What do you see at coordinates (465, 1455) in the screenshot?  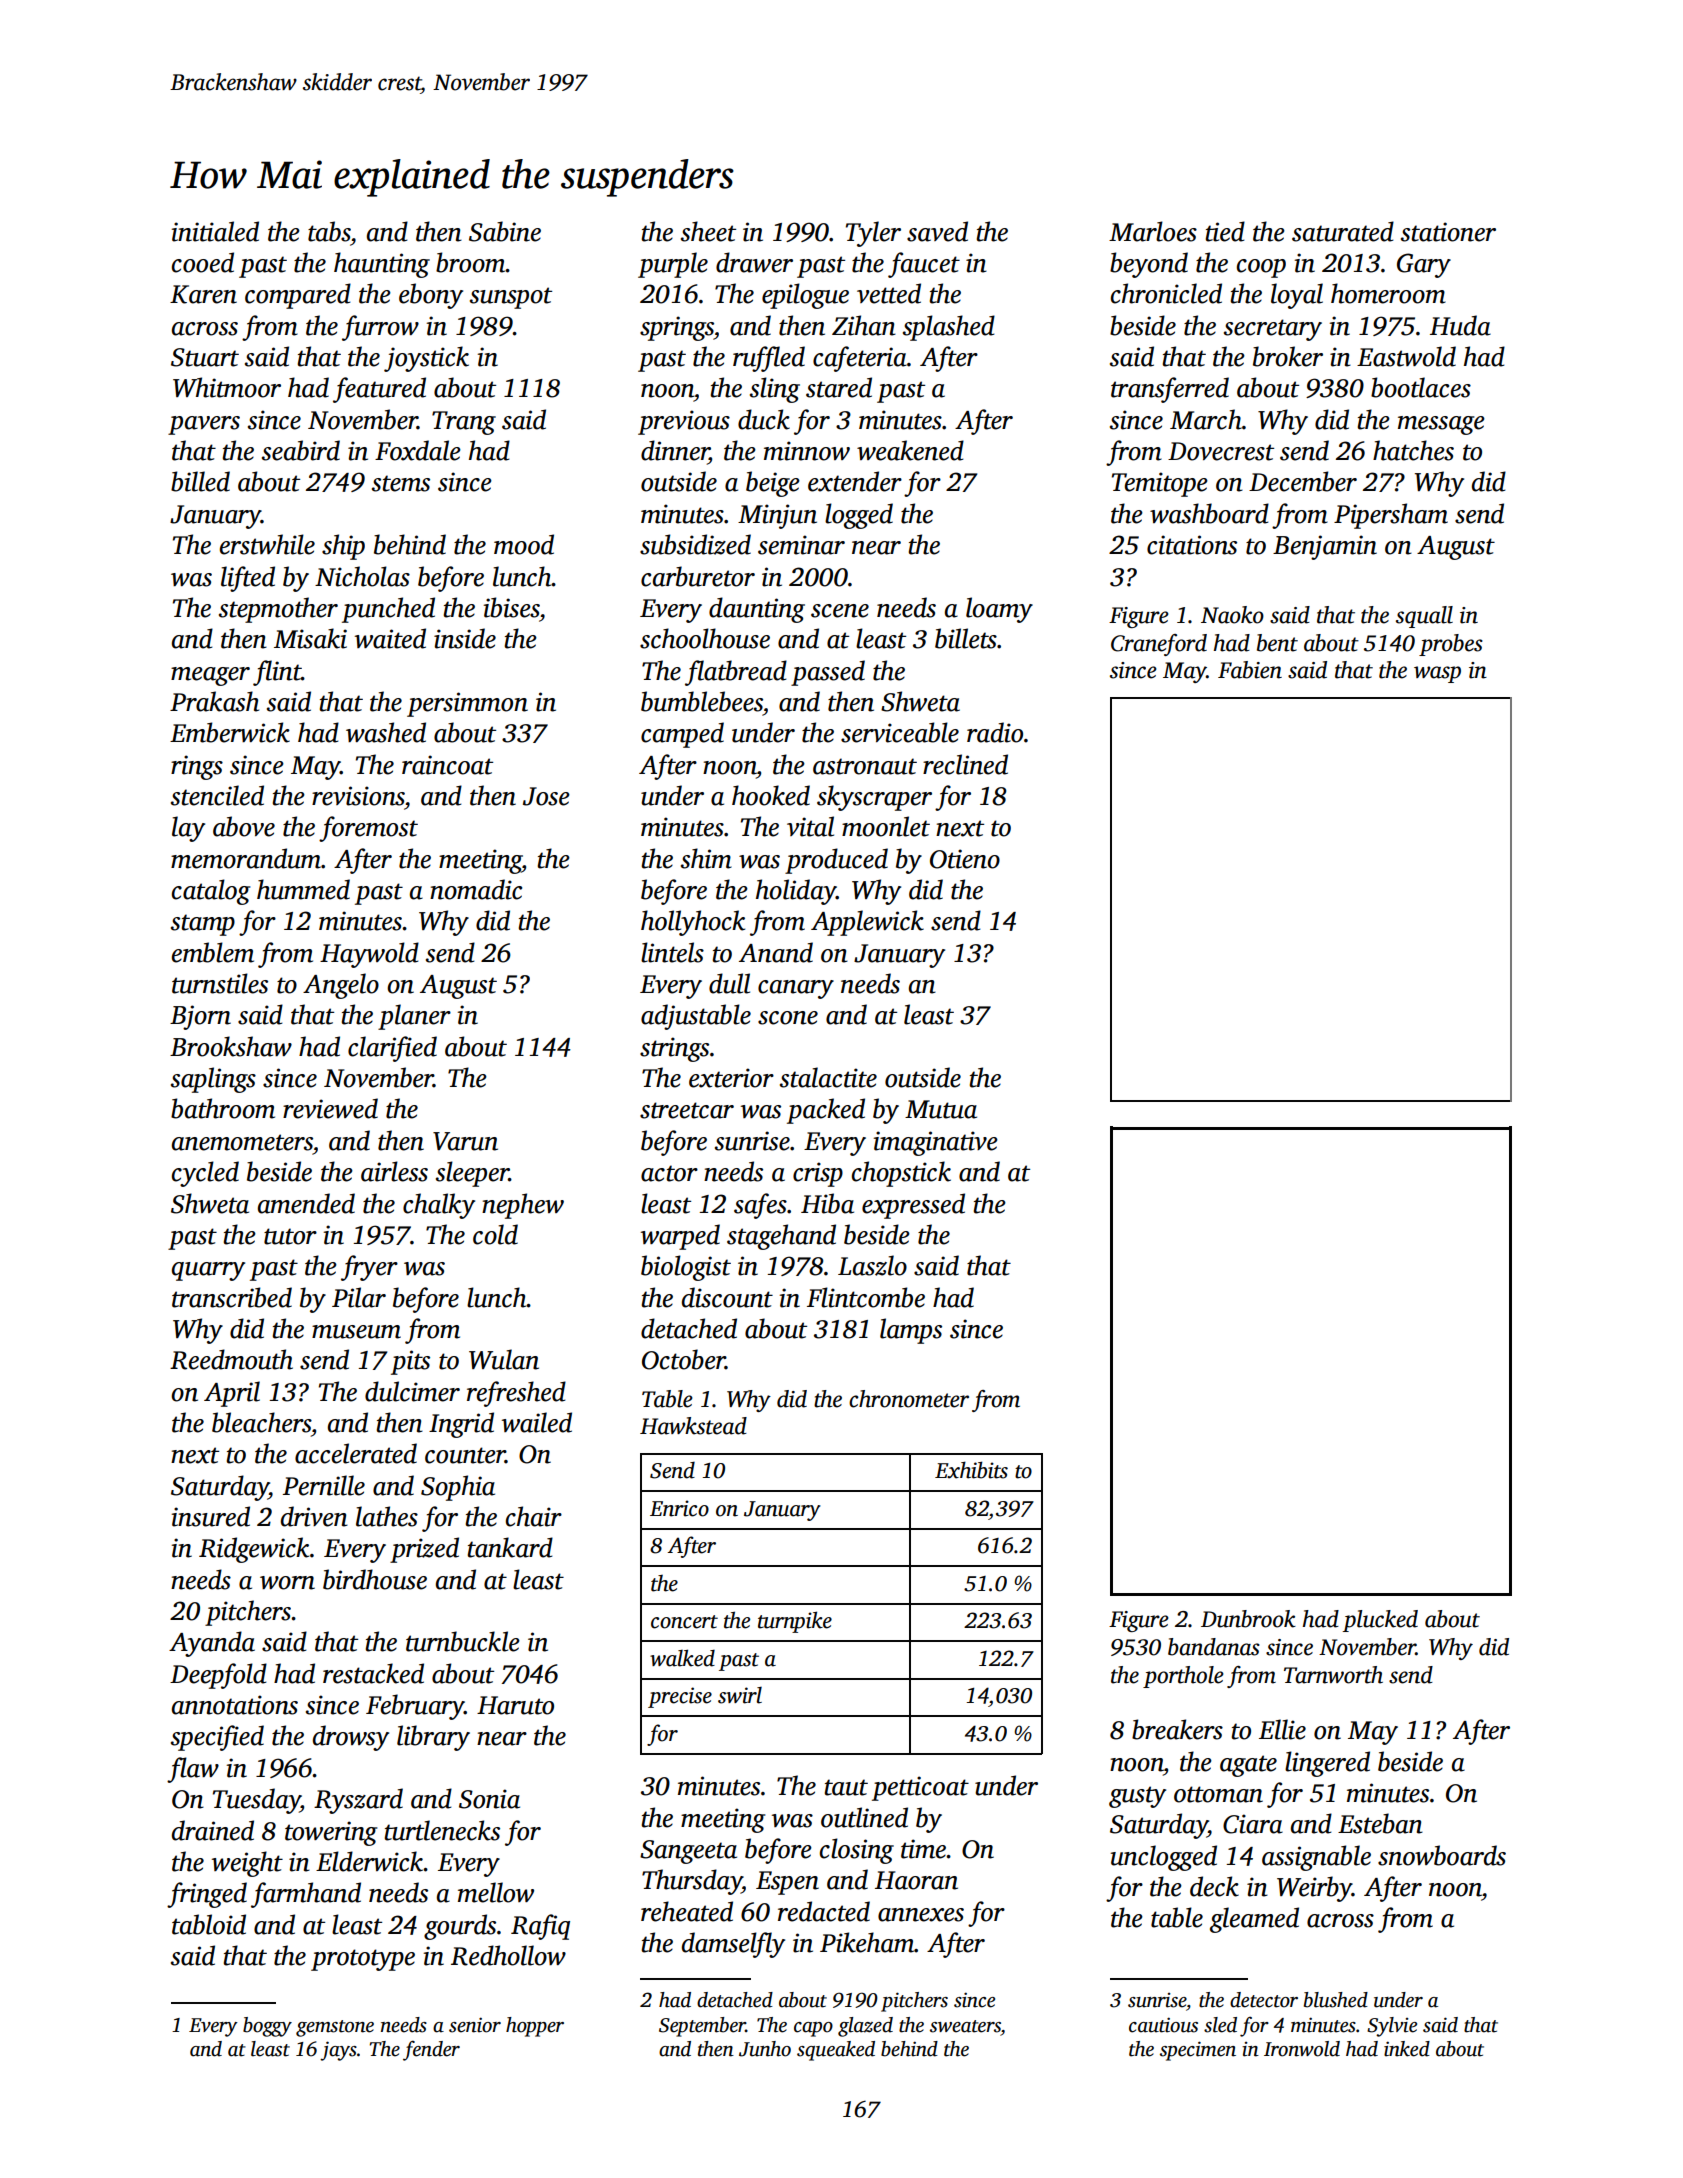 I see `counter` at bounding box center [465, 1455].
